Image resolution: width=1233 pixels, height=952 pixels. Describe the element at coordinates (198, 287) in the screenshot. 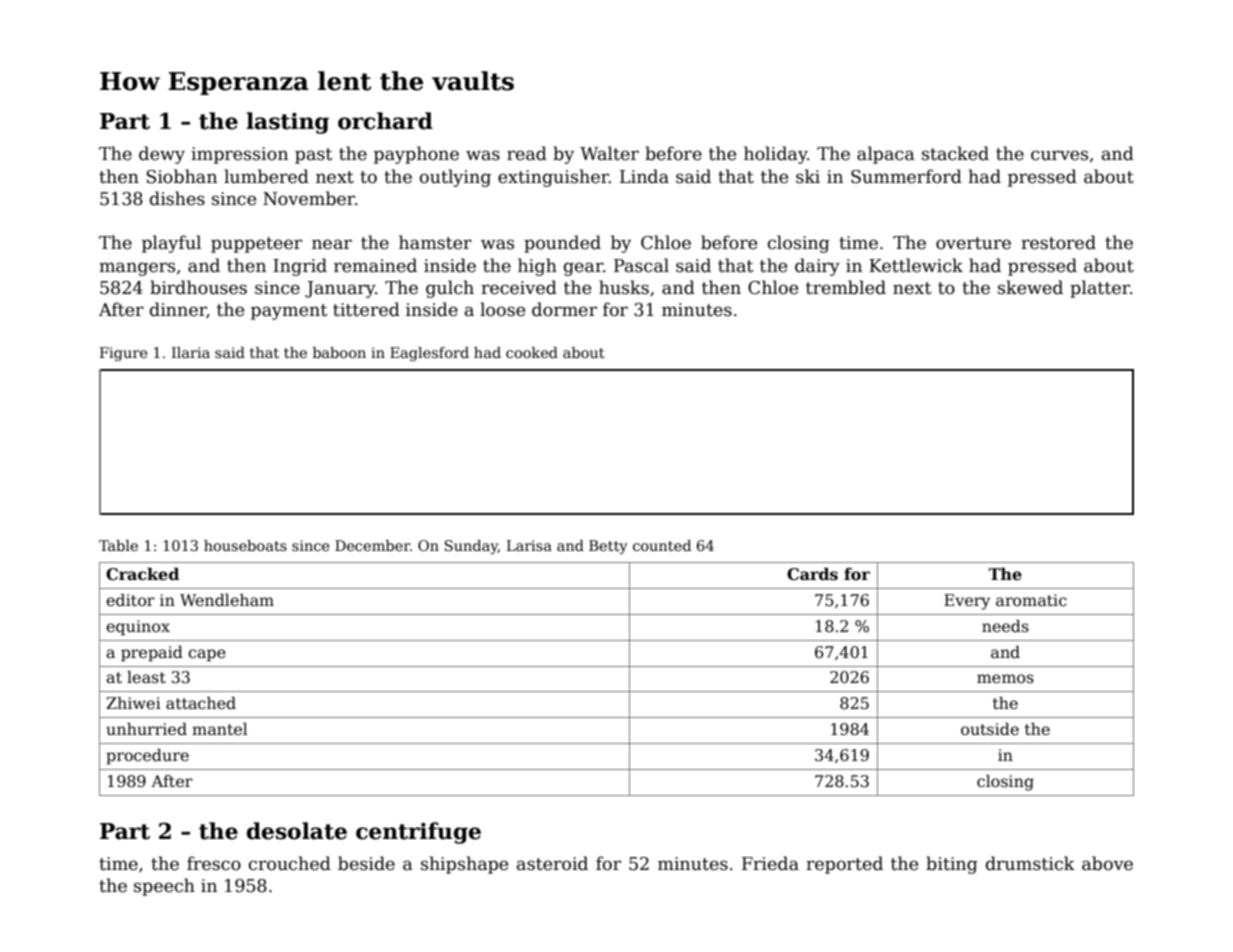

I see `birdhouses` at that location.
